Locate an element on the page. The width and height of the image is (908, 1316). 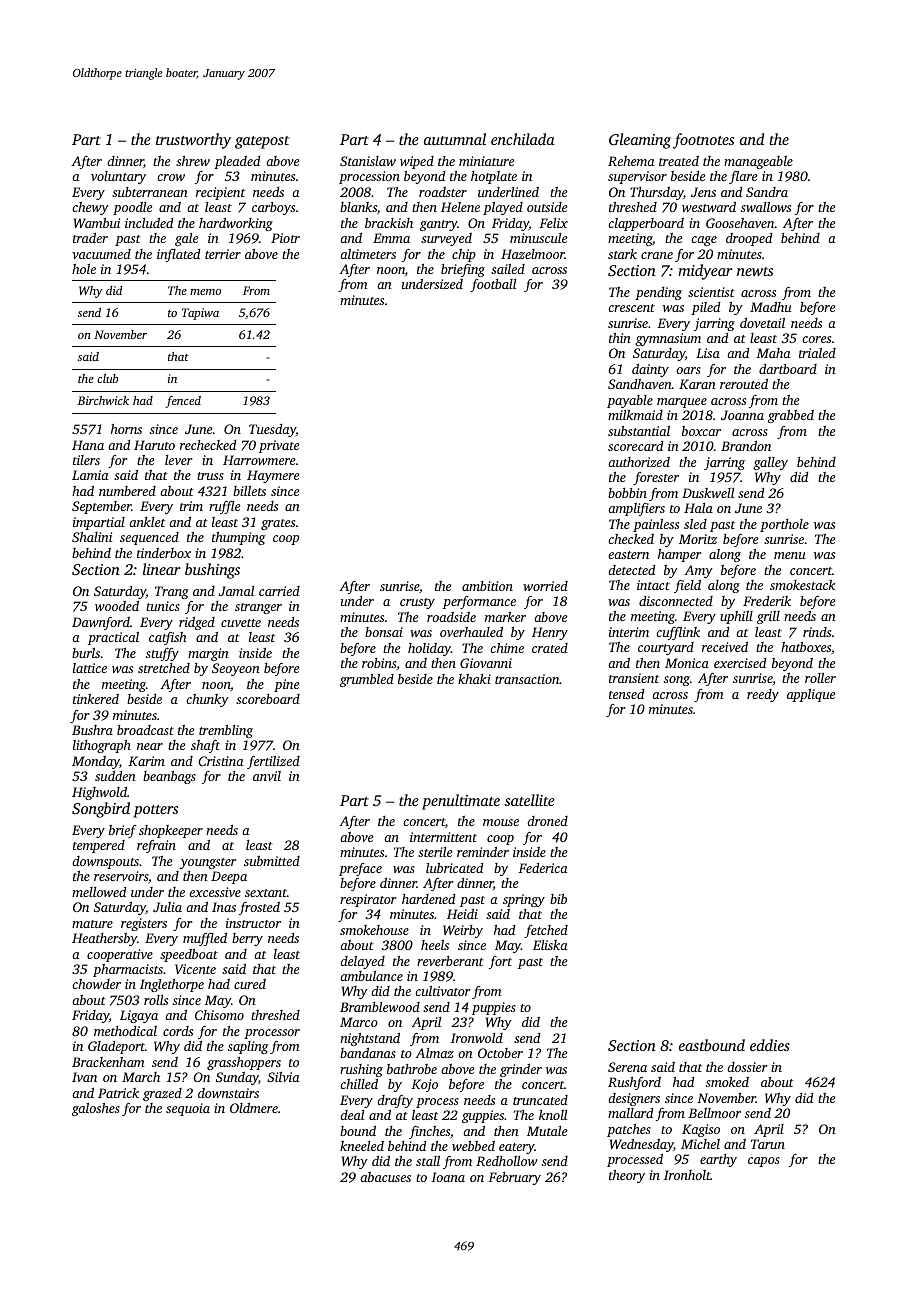
ambition is located at coordinates (487, 586).
